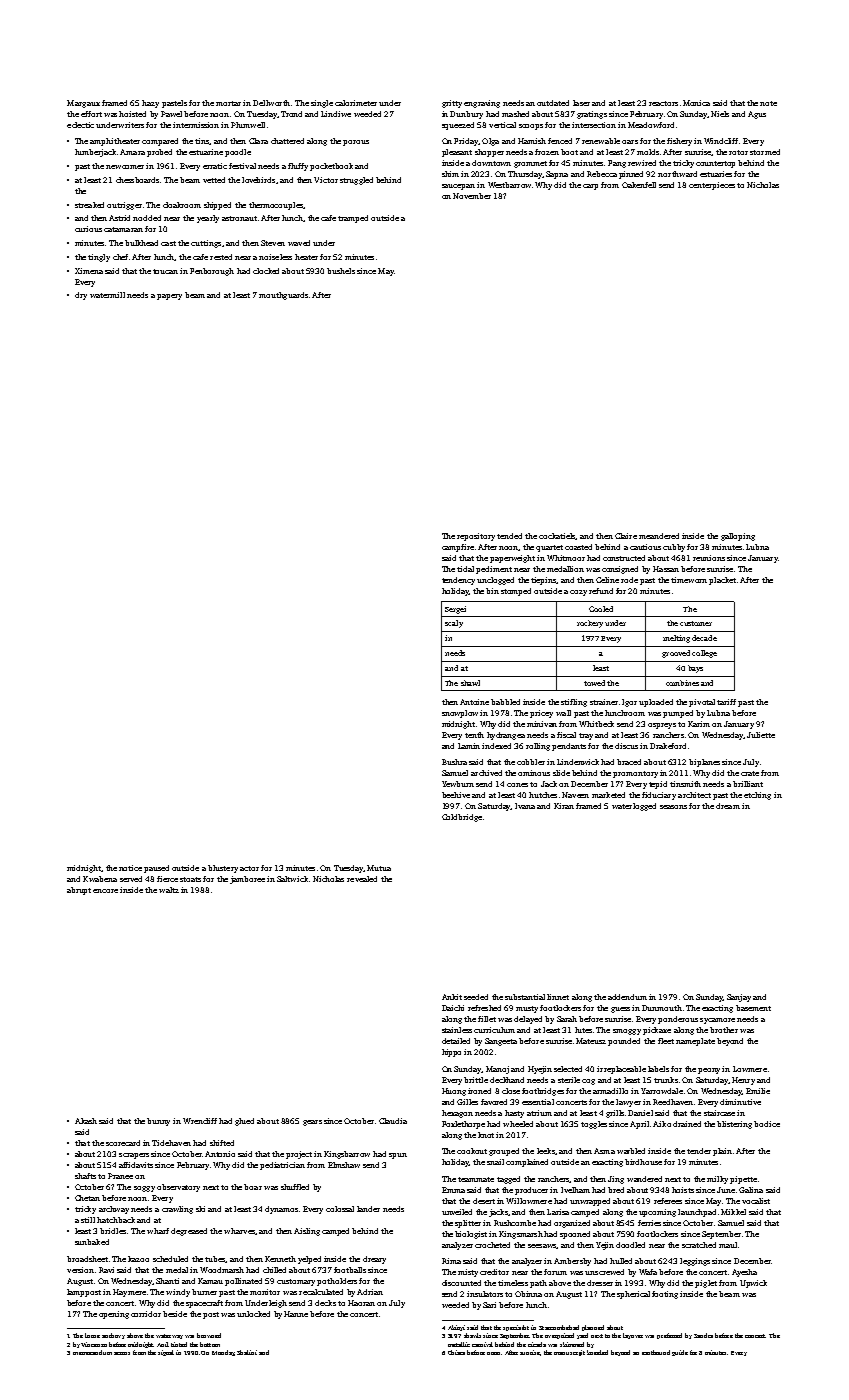  What do you see at coordinates (696, 103) in the screenshot?
I see `Monica` at bounding box center [696, 103].
